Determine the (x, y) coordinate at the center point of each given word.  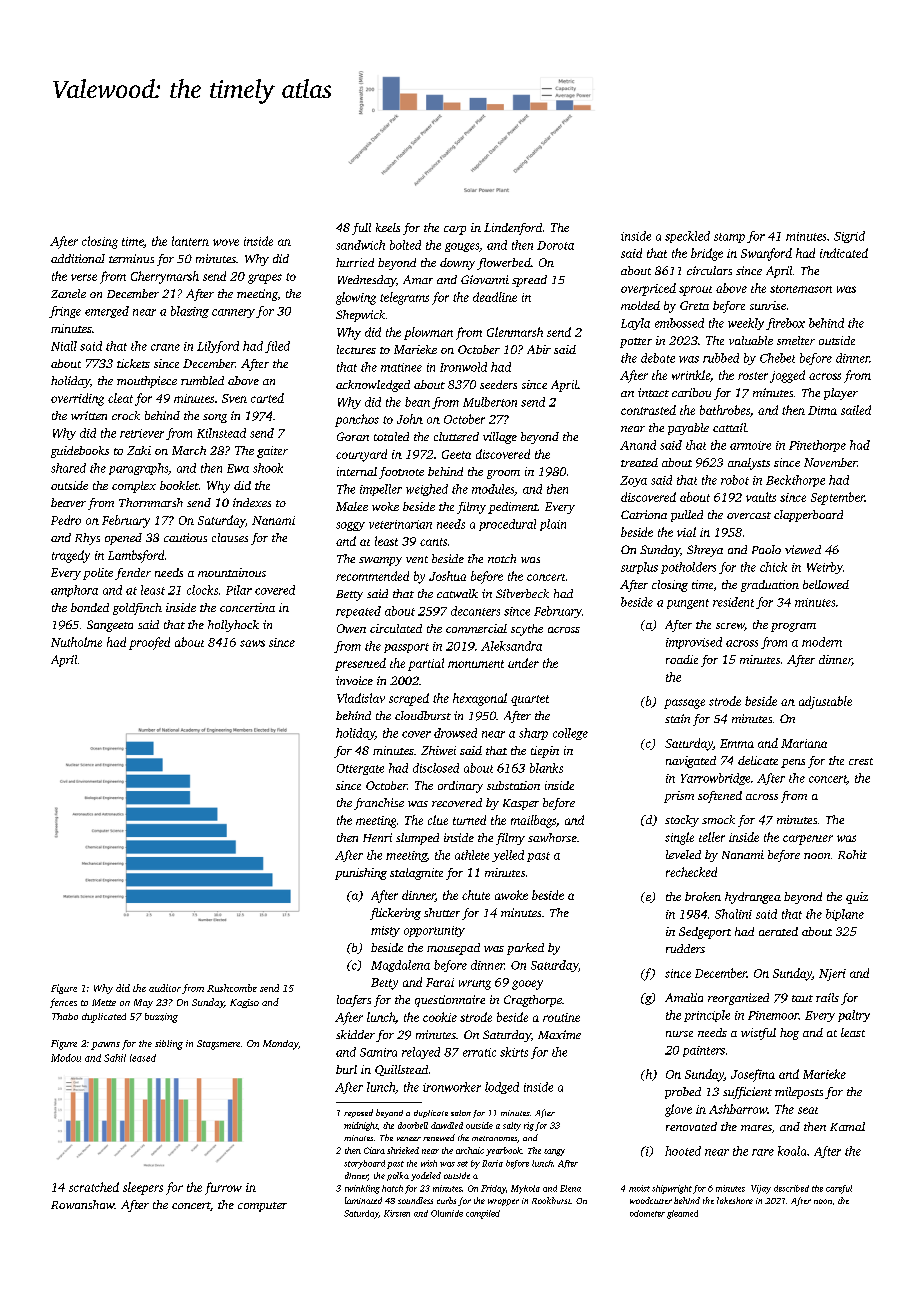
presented (360, 664)
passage (684, 704)
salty (512, 1126)
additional (78, 258)
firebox (785, 324)
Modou (66, 1058)
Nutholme (76, 642)
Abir (539, 349)
